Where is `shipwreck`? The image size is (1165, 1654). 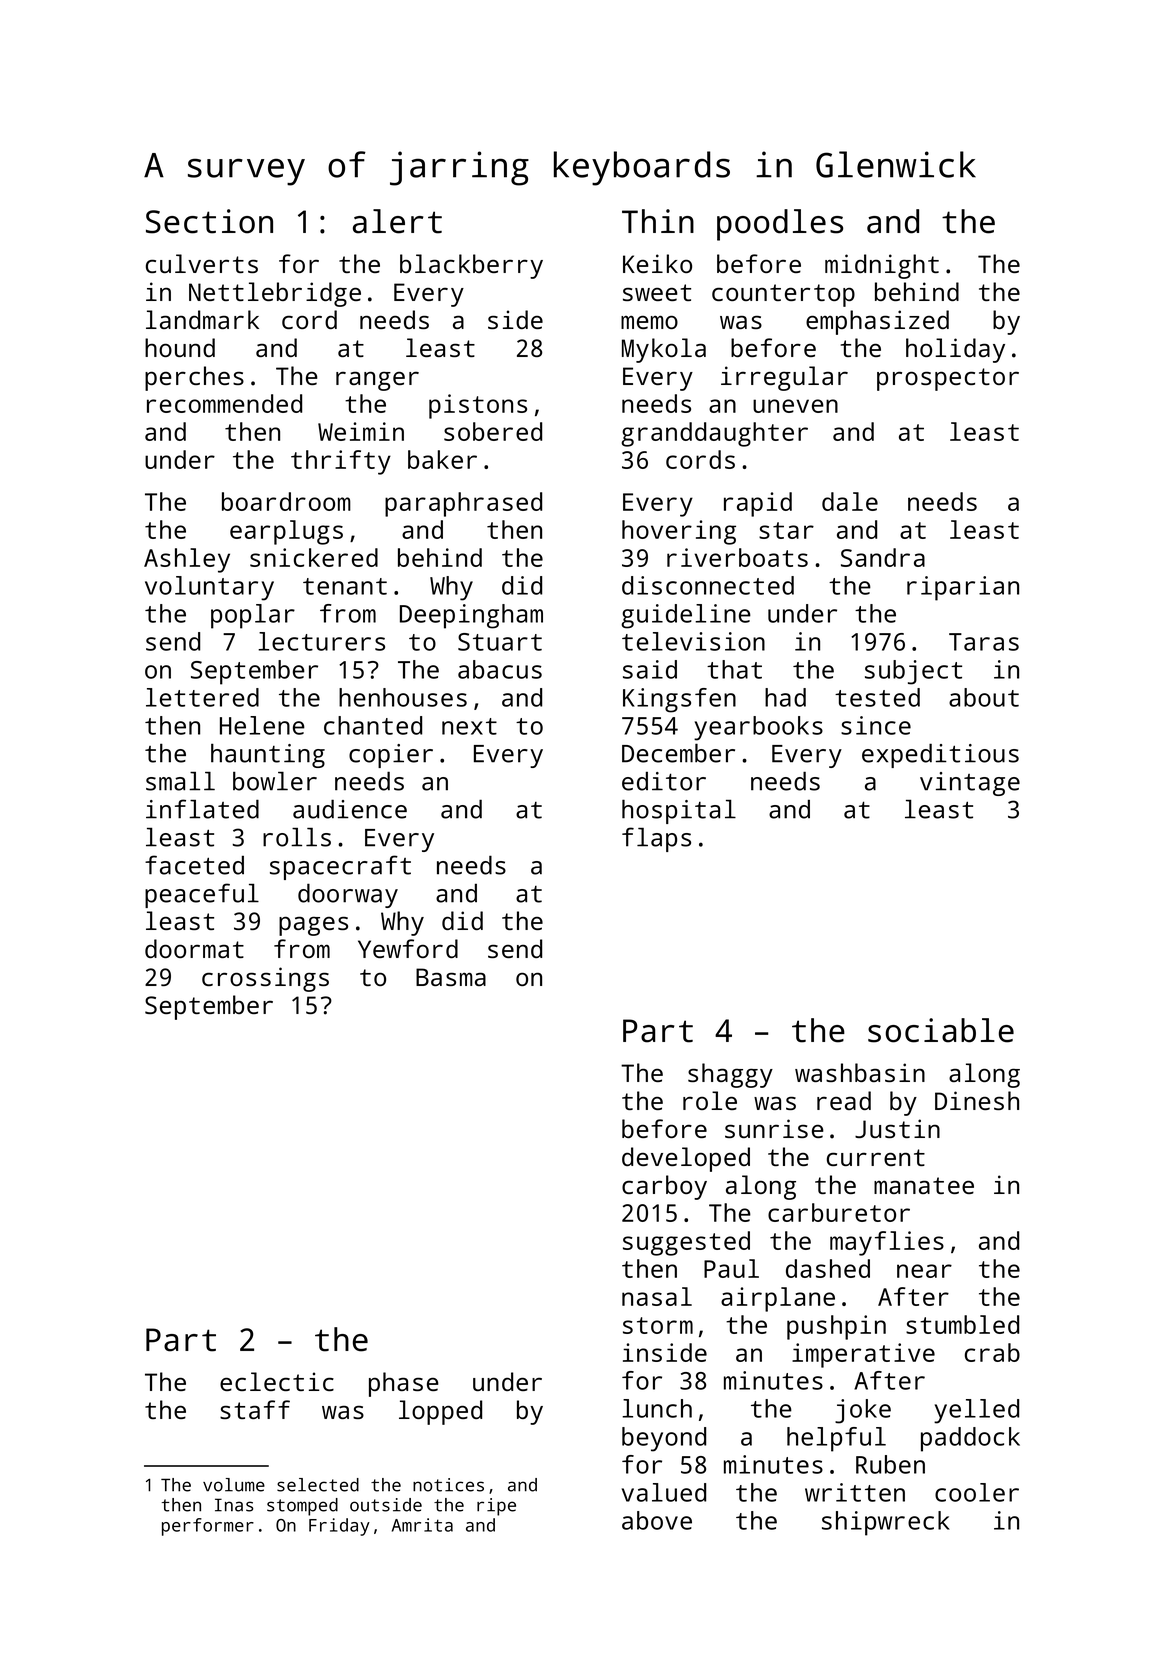
shipwreck is located at coordinates (886, 1523).
